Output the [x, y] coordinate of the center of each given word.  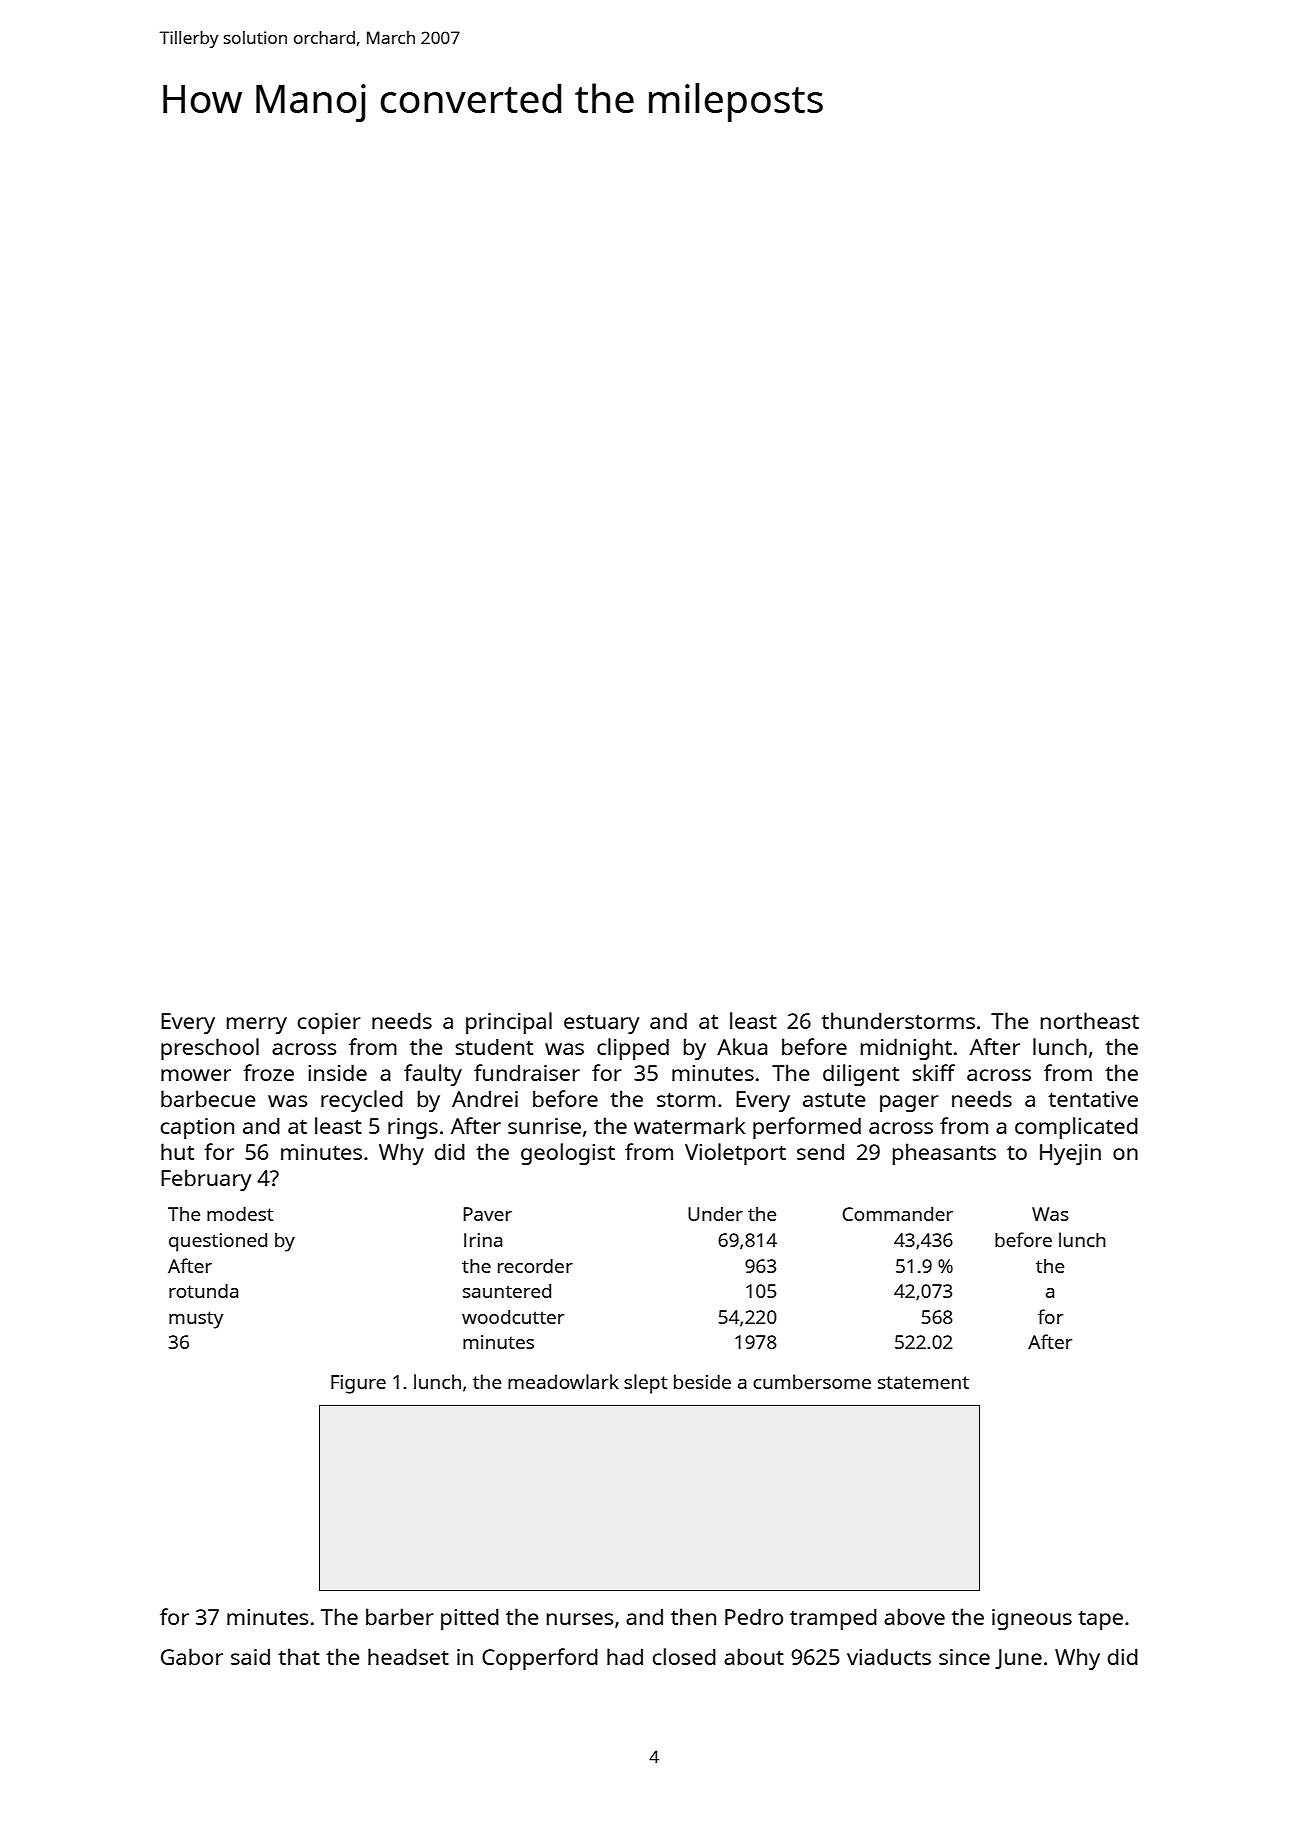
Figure [358, 1384]
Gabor [192, 1656]
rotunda [203, 1291]
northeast [1090, 1020]
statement [923, 1382]
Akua [742, 1046]
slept [645, 1384]
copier [329, 1023]
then [693, 1616]
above [914, 1616]
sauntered [507, 1291]
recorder [535, 1266]
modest [240, 1214]
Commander [897, 1214]
